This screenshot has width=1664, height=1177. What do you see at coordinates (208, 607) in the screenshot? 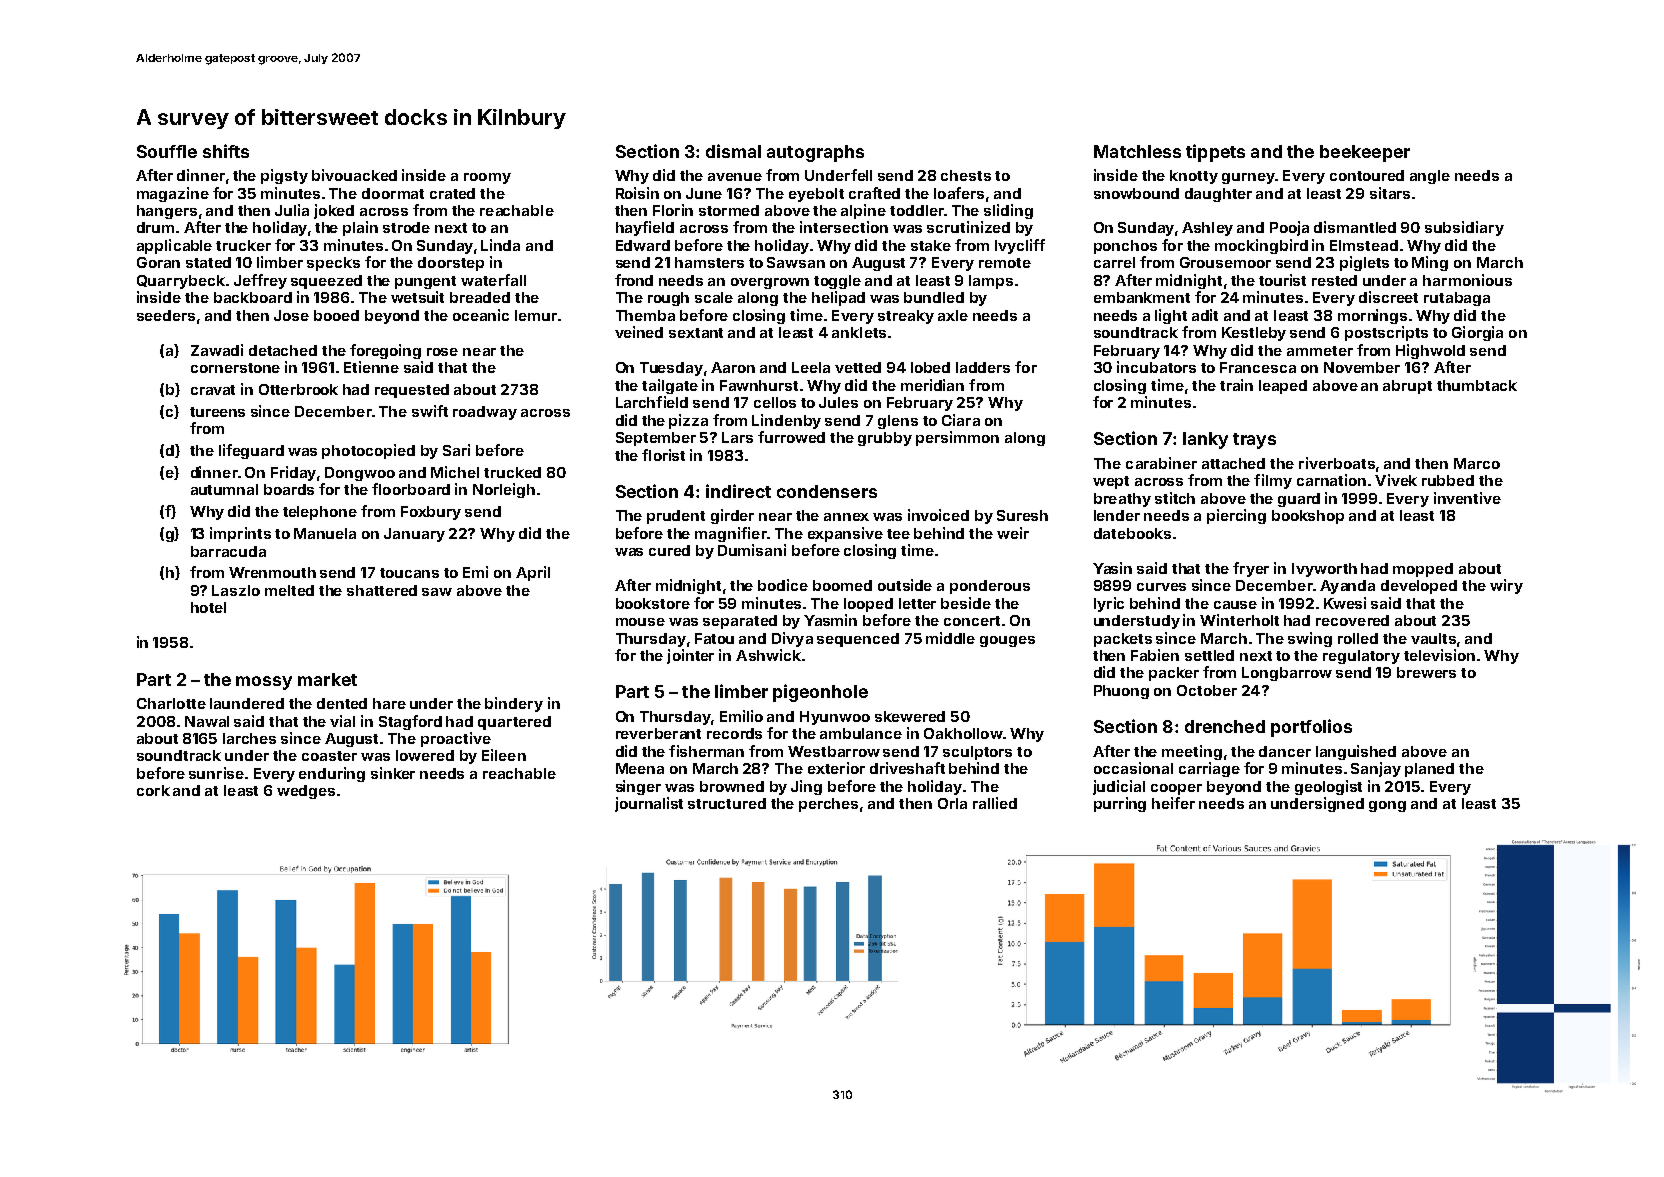
I see `hotel` at bounding box center [208, 607].
